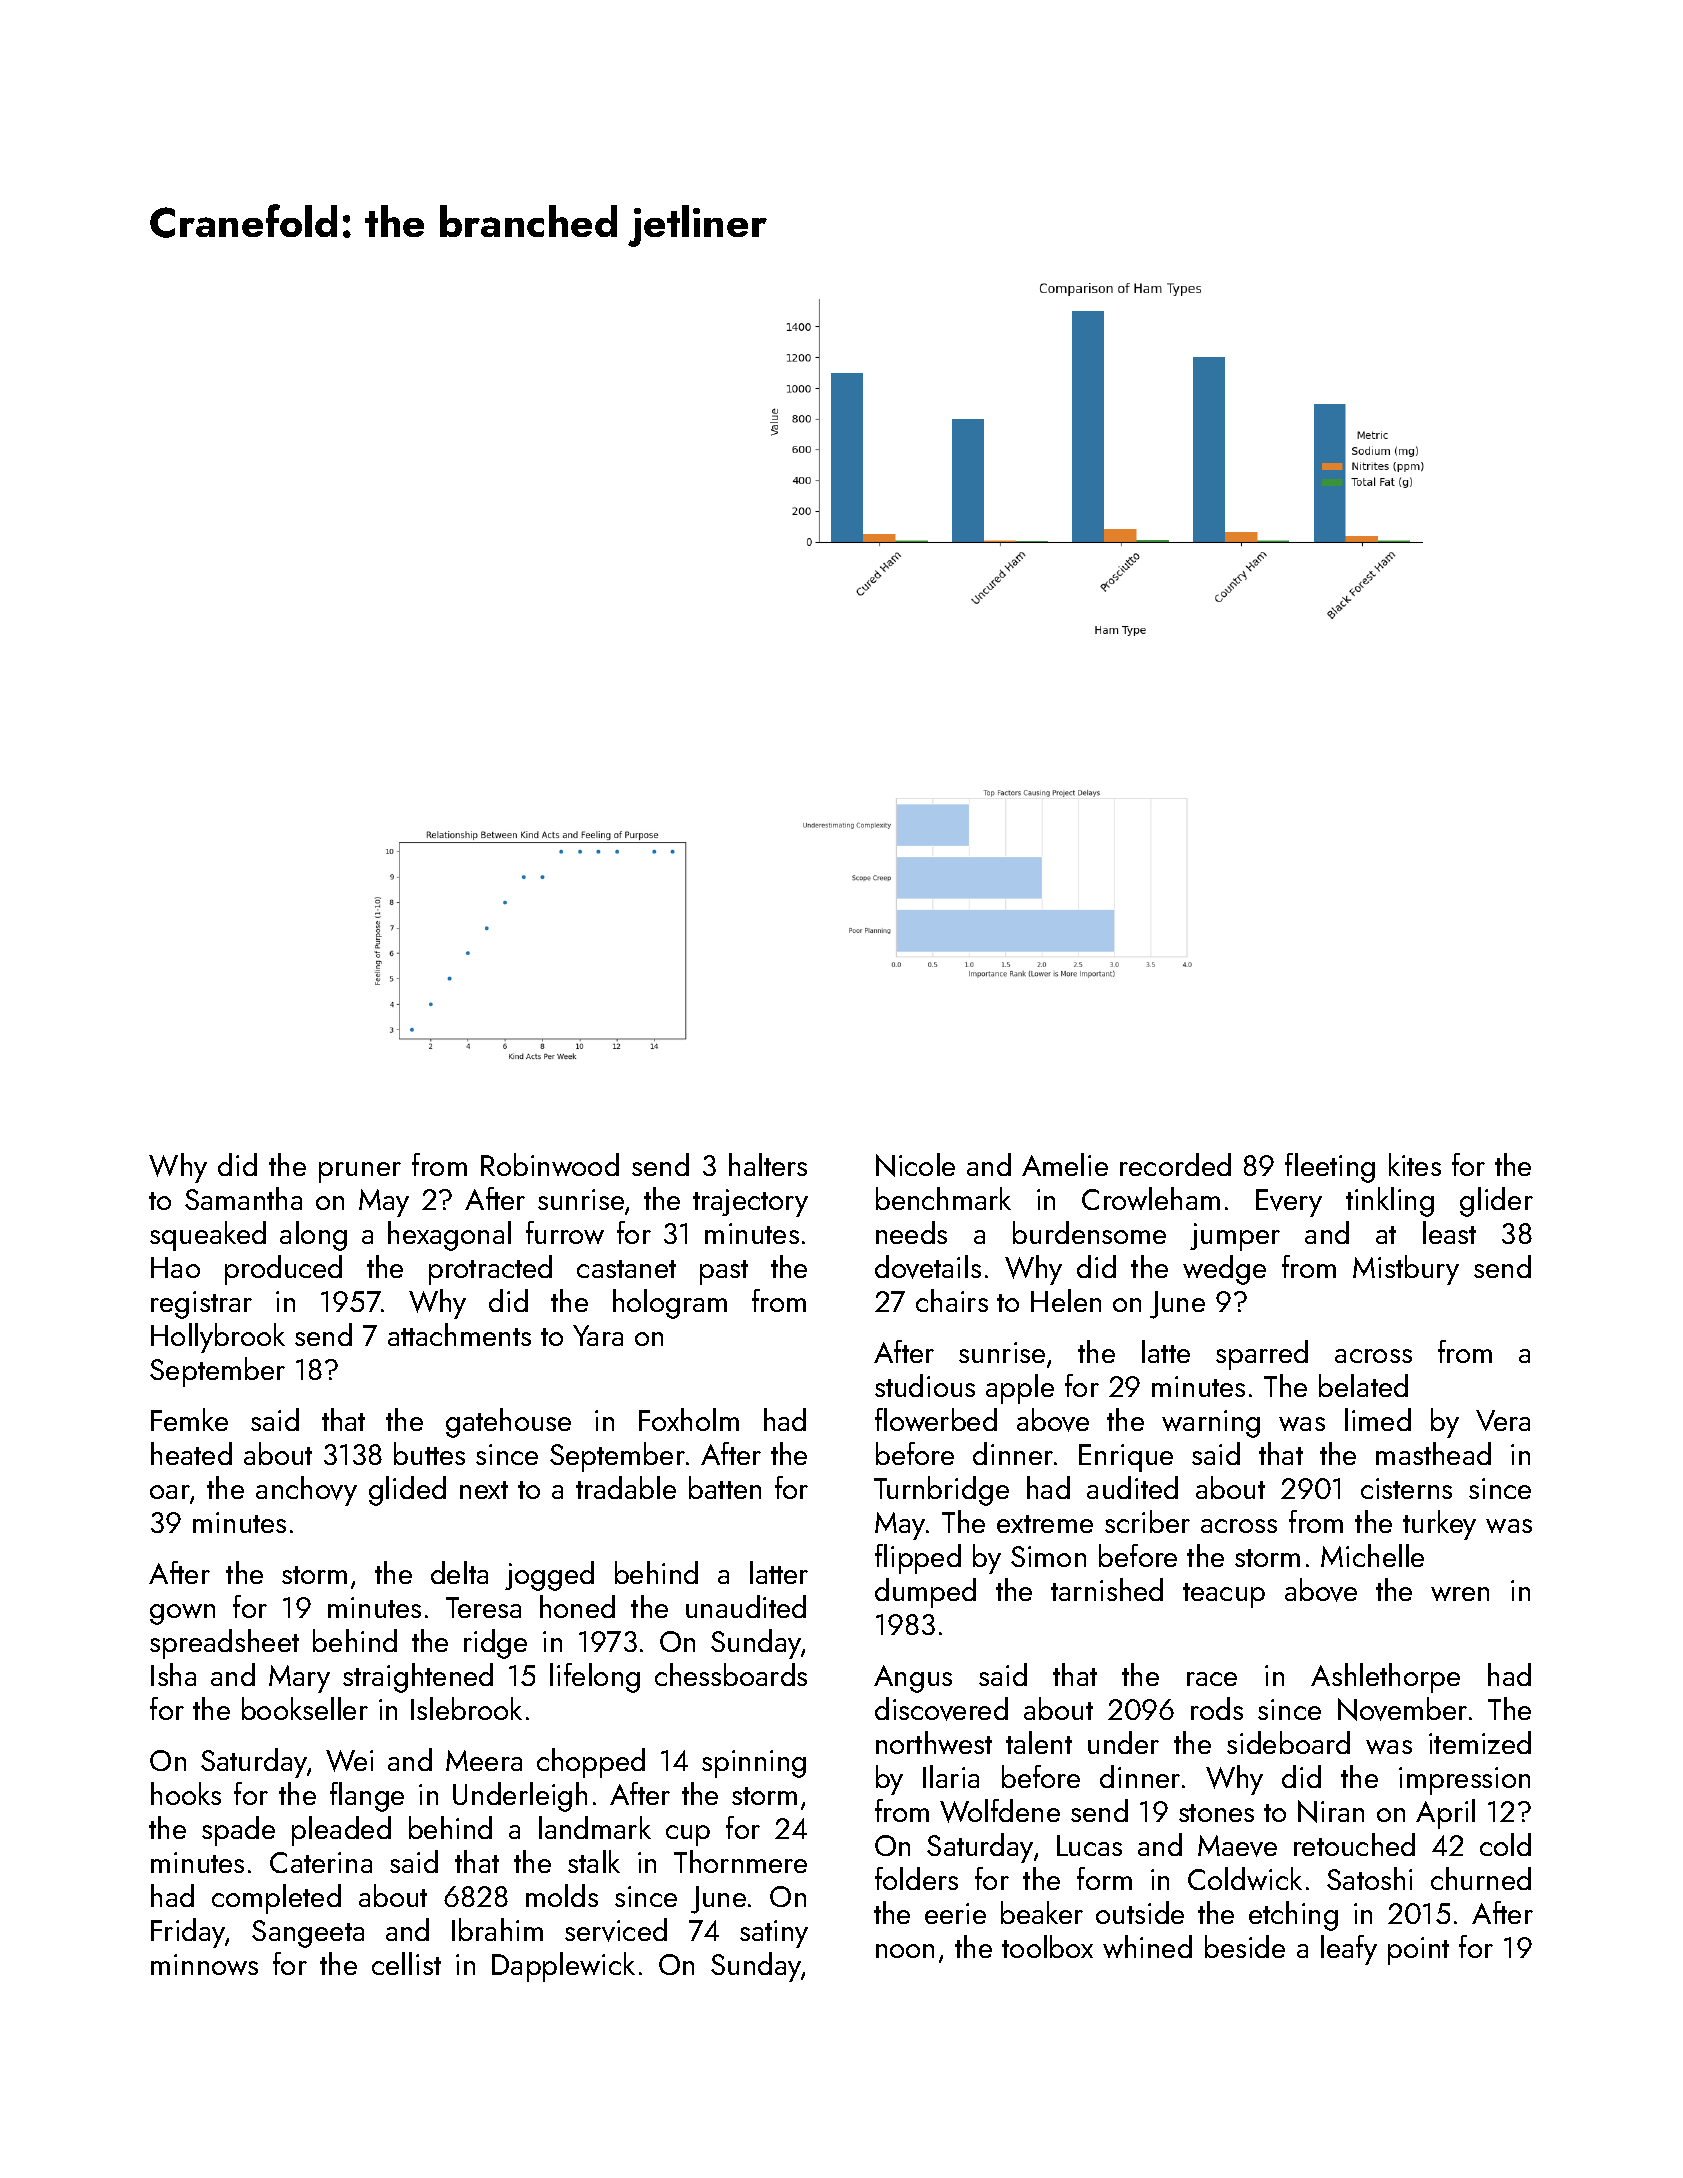 This screenshot has height=2178, width=1683. I want to click on pruner, so click(360, 1172).
